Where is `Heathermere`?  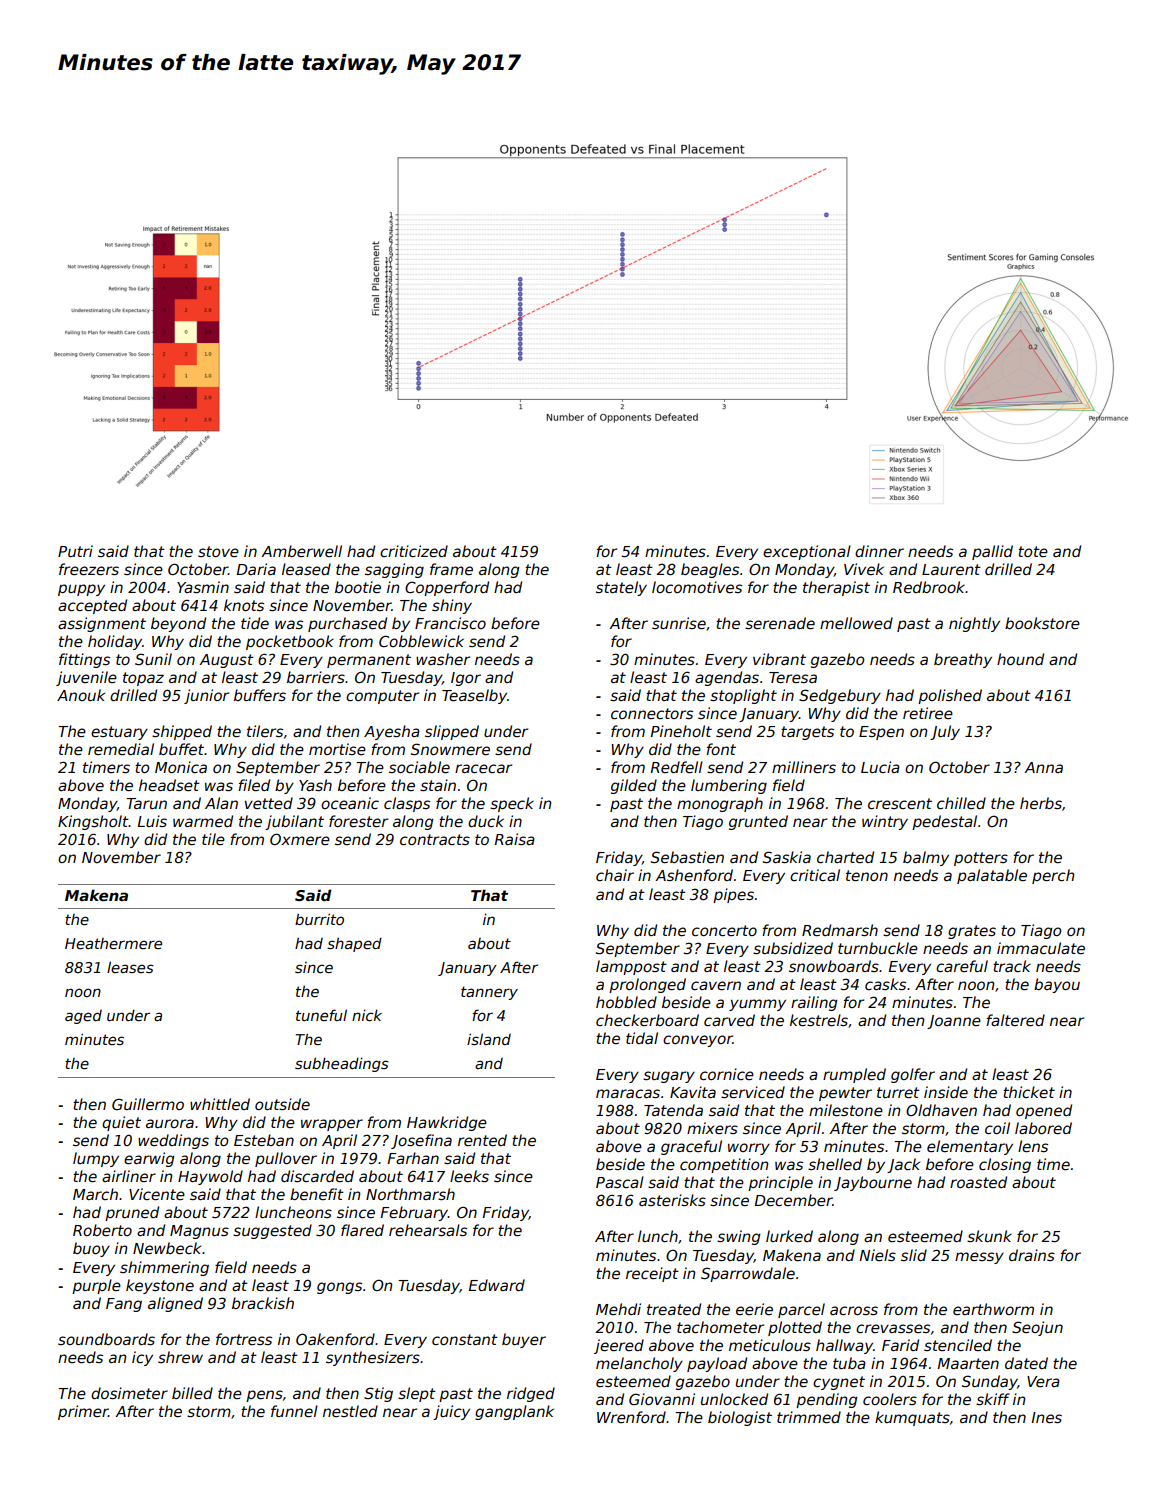 Heathermere is located at coordinates (113, 943).
